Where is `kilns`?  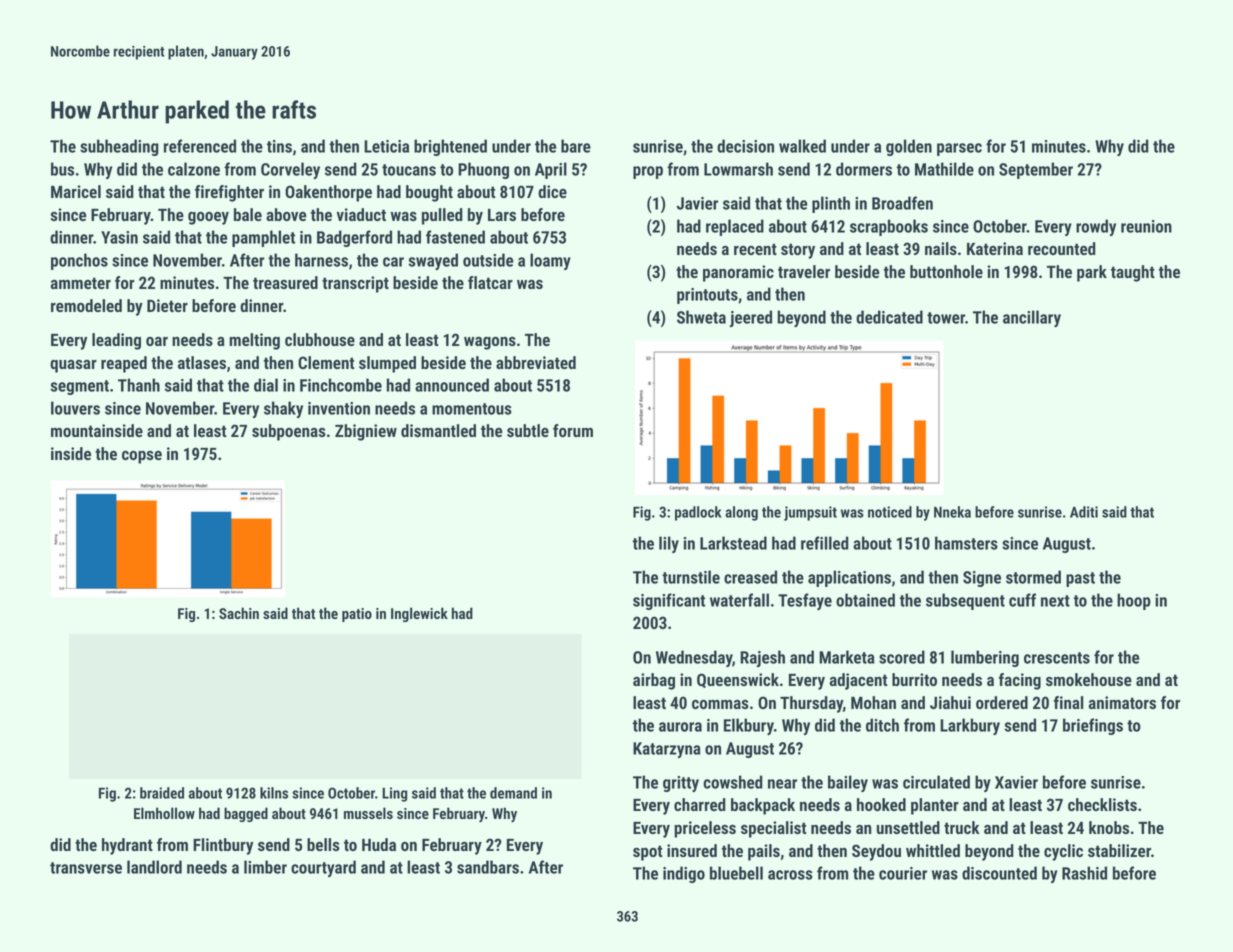
kilns is located at coordinates (274, 793).
